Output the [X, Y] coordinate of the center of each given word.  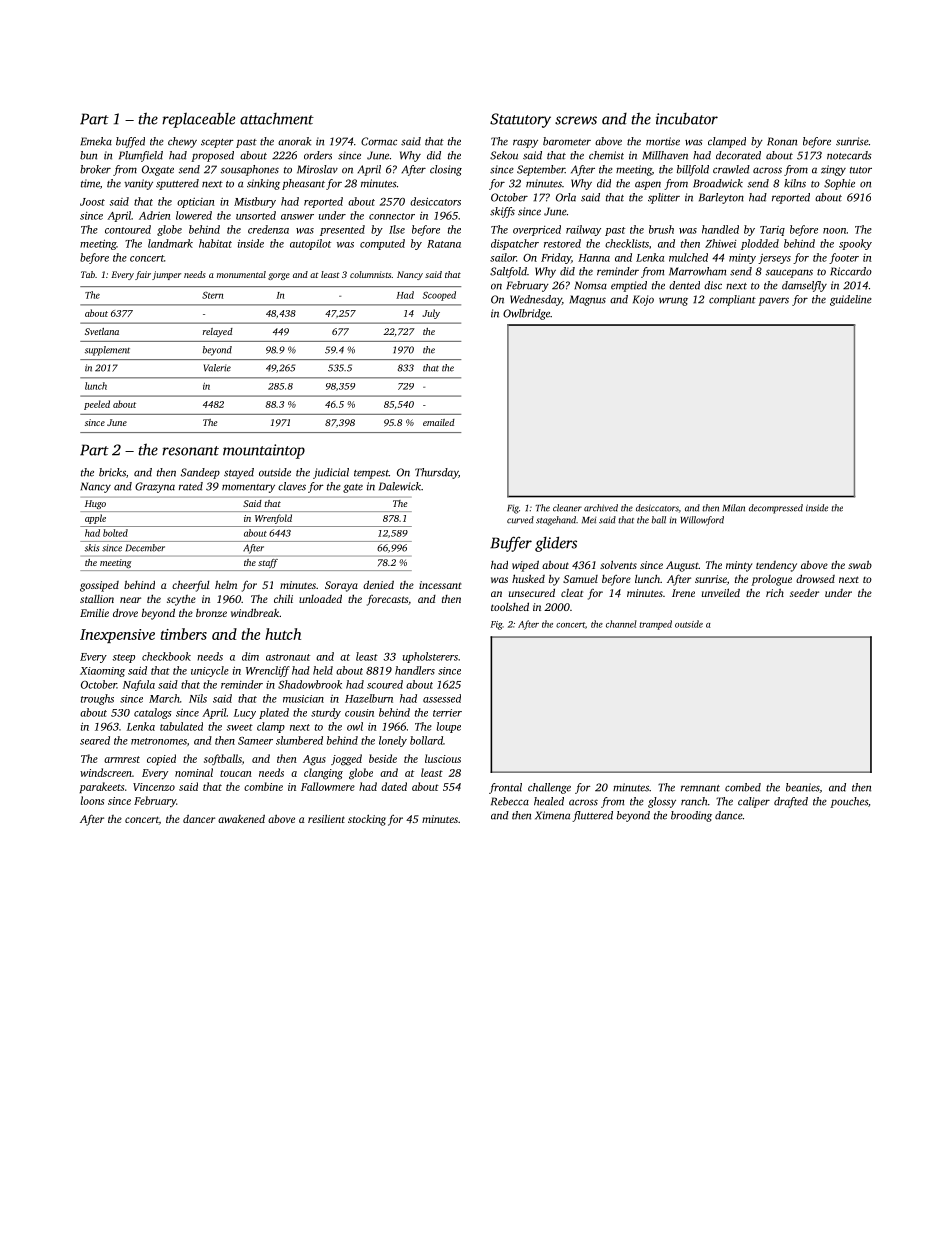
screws [576, 120]
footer [844, 258]
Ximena [552, 815]
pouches [849, 802]
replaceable [198, 120]
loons [92, 800]
